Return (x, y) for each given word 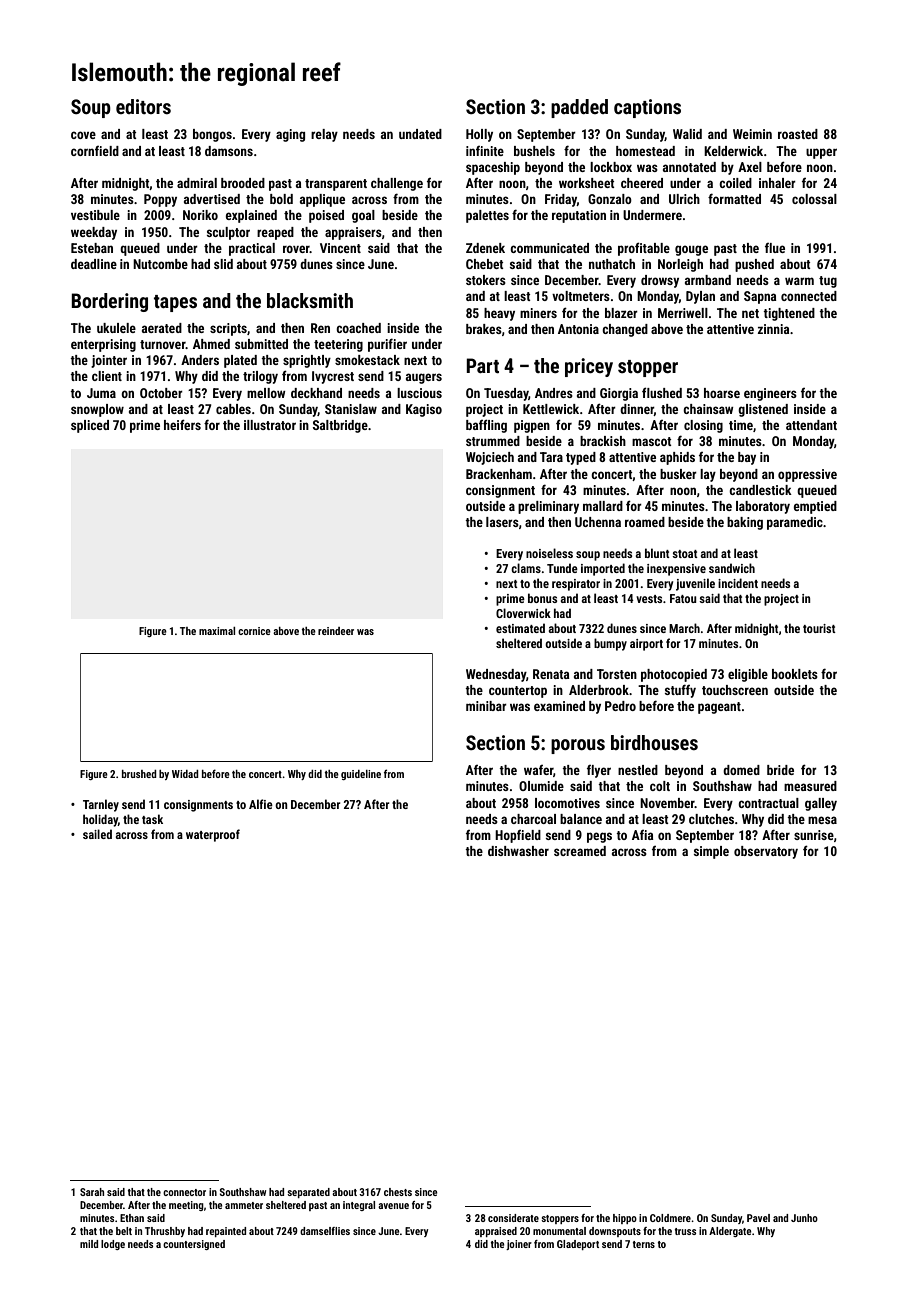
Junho (804, 1218)
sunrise (814, 835)
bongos (212, 135)
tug (828, 282)
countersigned (194, 1245)
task (152, 819)
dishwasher (518, 851)
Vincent (340, 248)
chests (398, 1192)
